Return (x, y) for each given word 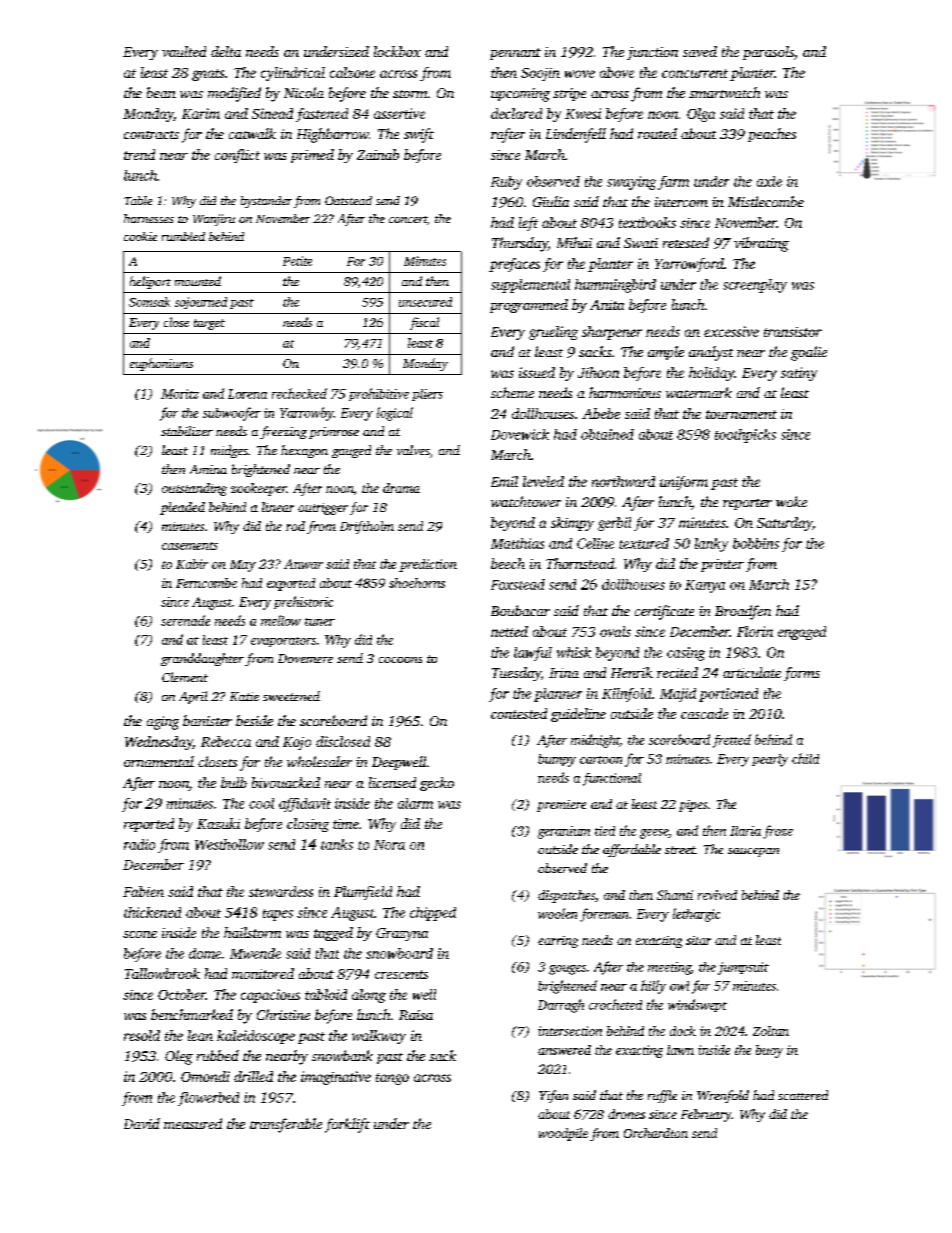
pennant (515, 54)
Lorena (247, 394)
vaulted (184, 51)
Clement (185, 677)
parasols (768, 53)
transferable (286, 1125)
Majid (678, 695)
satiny (799, 374)
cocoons (400, 660)
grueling (553, 333)
